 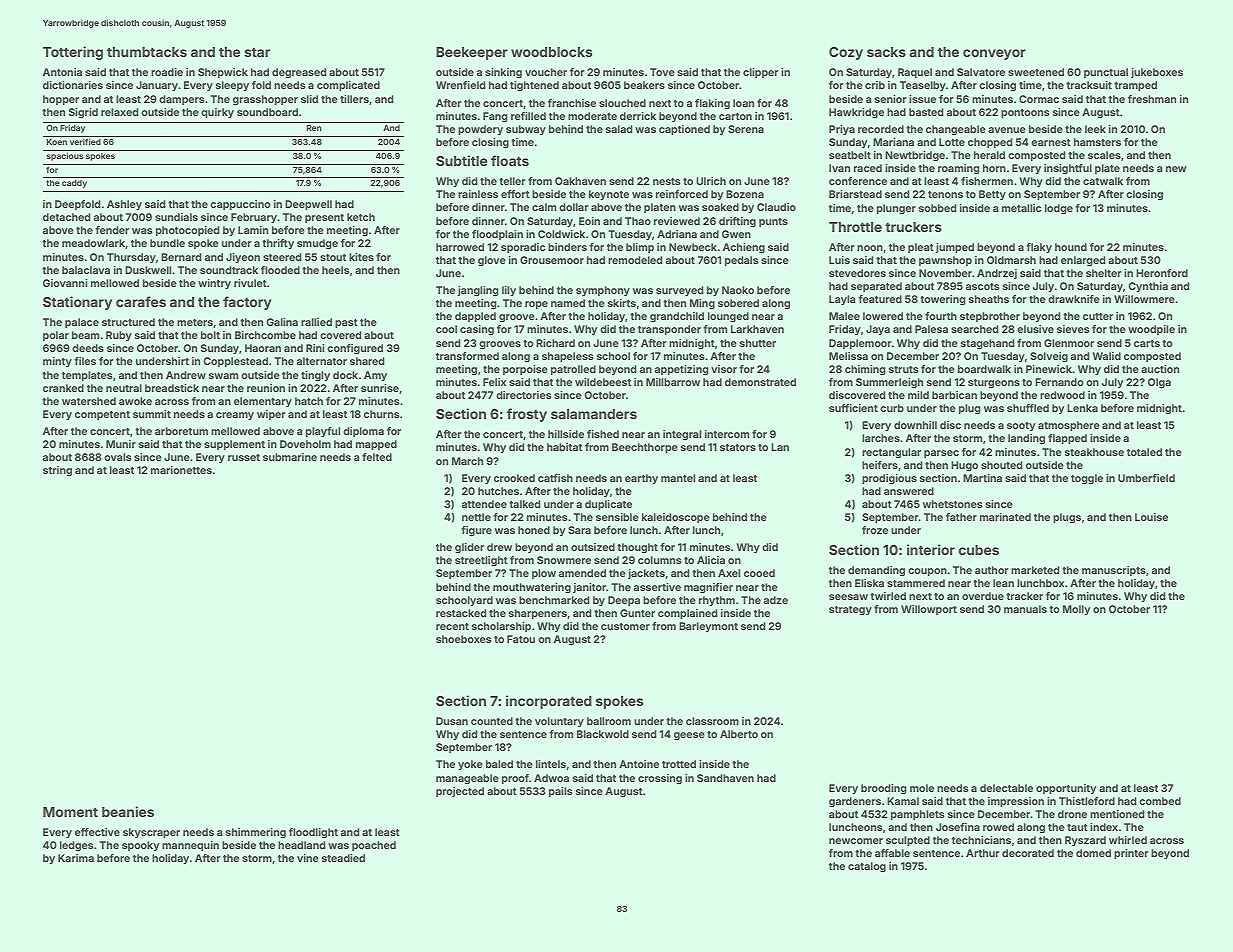 I want to click on Sigrid, so click(x=83, y=113).
